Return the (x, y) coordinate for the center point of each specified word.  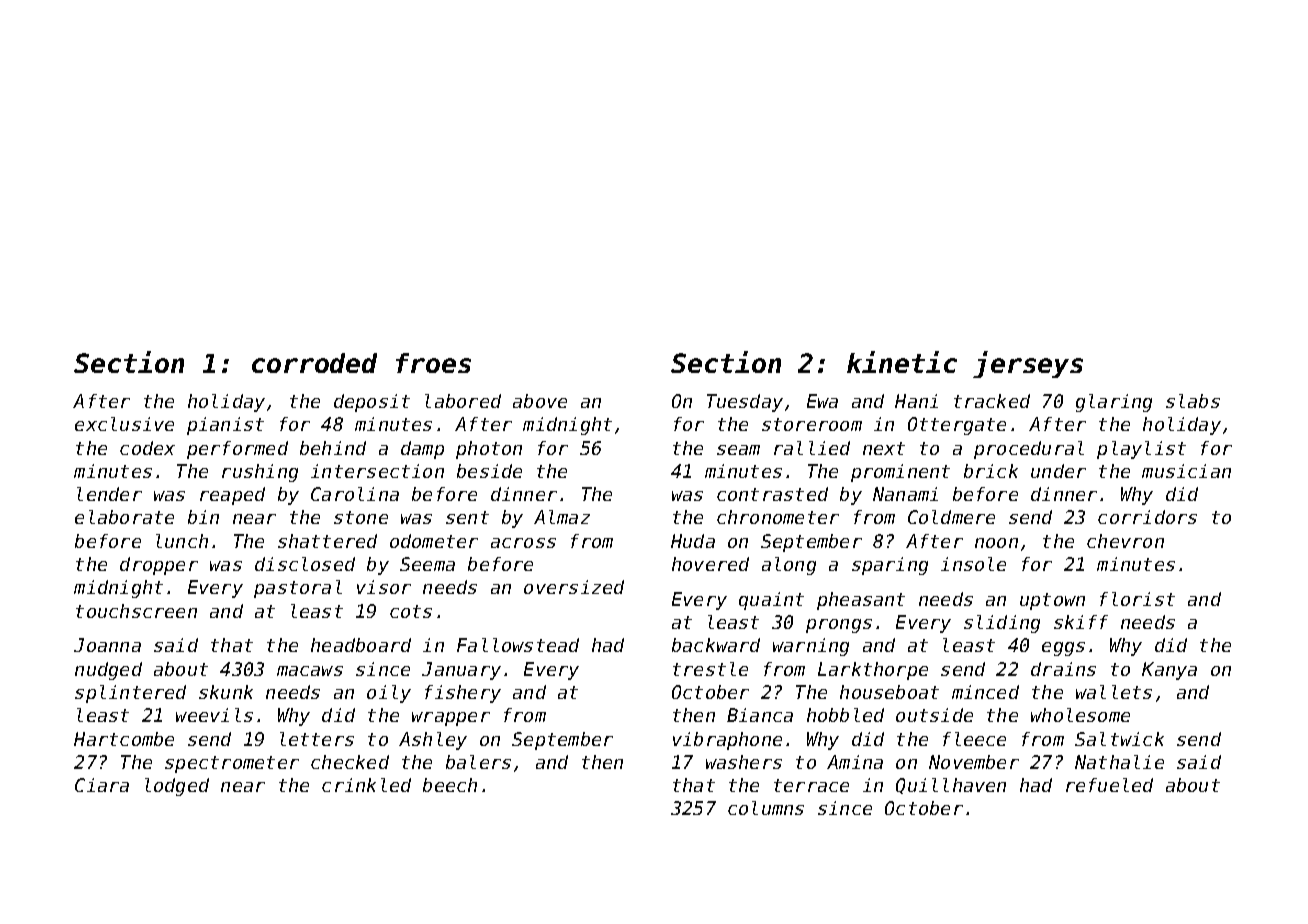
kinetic (902, 362)
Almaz (562, 517)
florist (1137, 599)
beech (450, 785)
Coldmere (951, 517)
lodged (177, 787)
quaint (771, 601)
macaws (310, 671)
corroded (314, 363)
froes (433, 363)
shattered (327, 541)
